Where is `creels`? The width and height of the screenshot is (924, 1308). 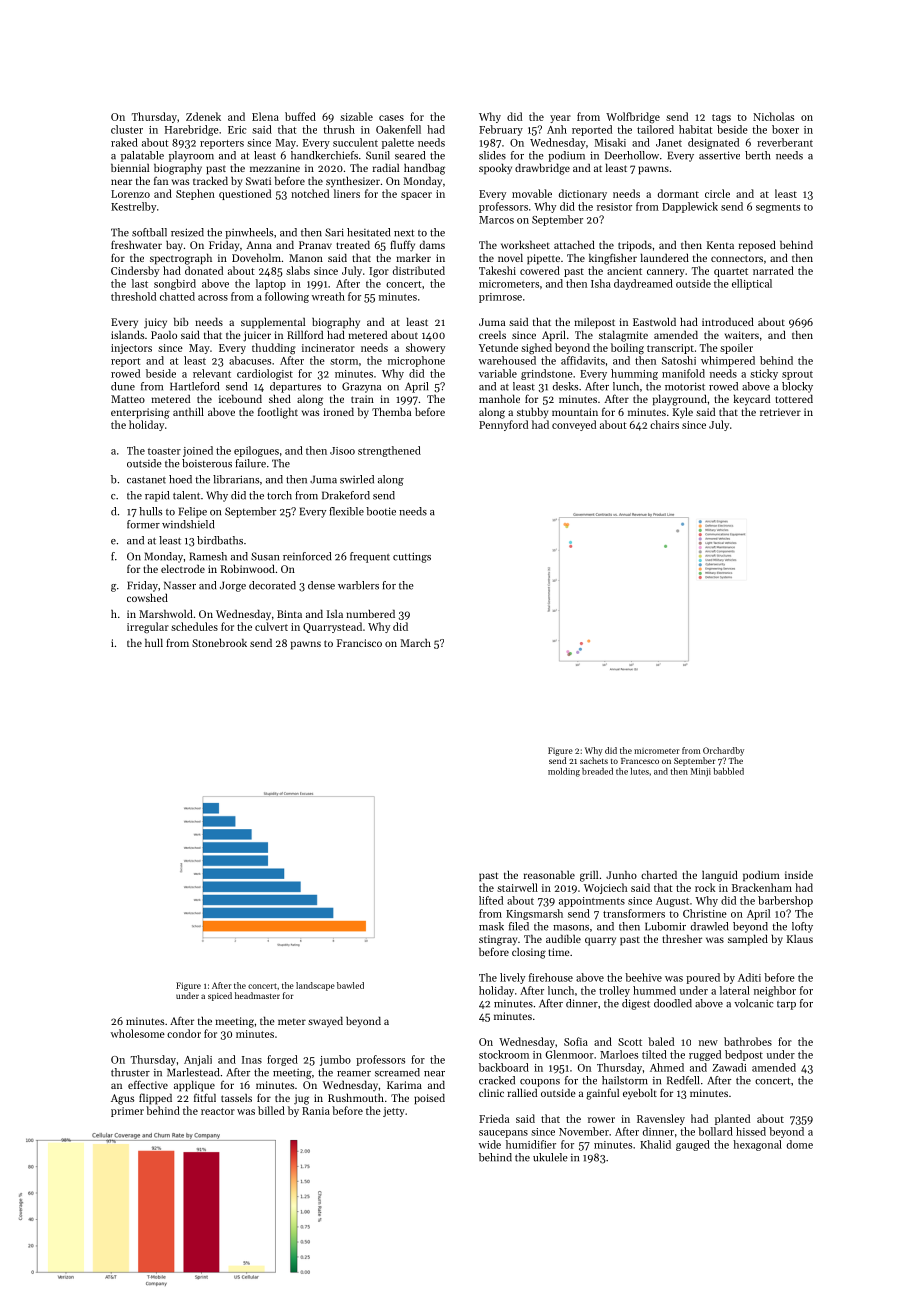
creels is located at coordinates (492, 335).
